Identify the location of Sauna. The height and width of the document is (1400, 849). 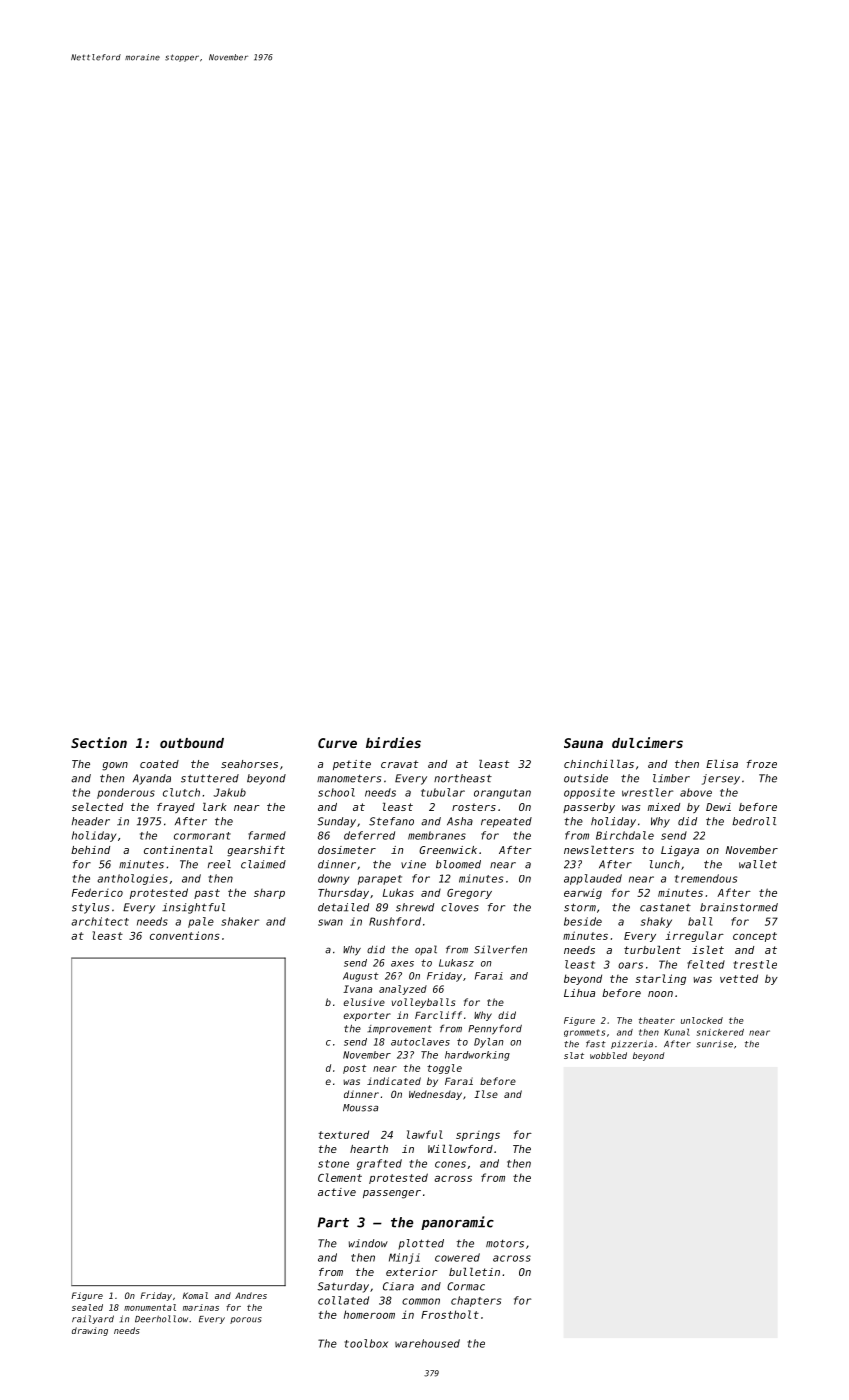
(583, 743).
